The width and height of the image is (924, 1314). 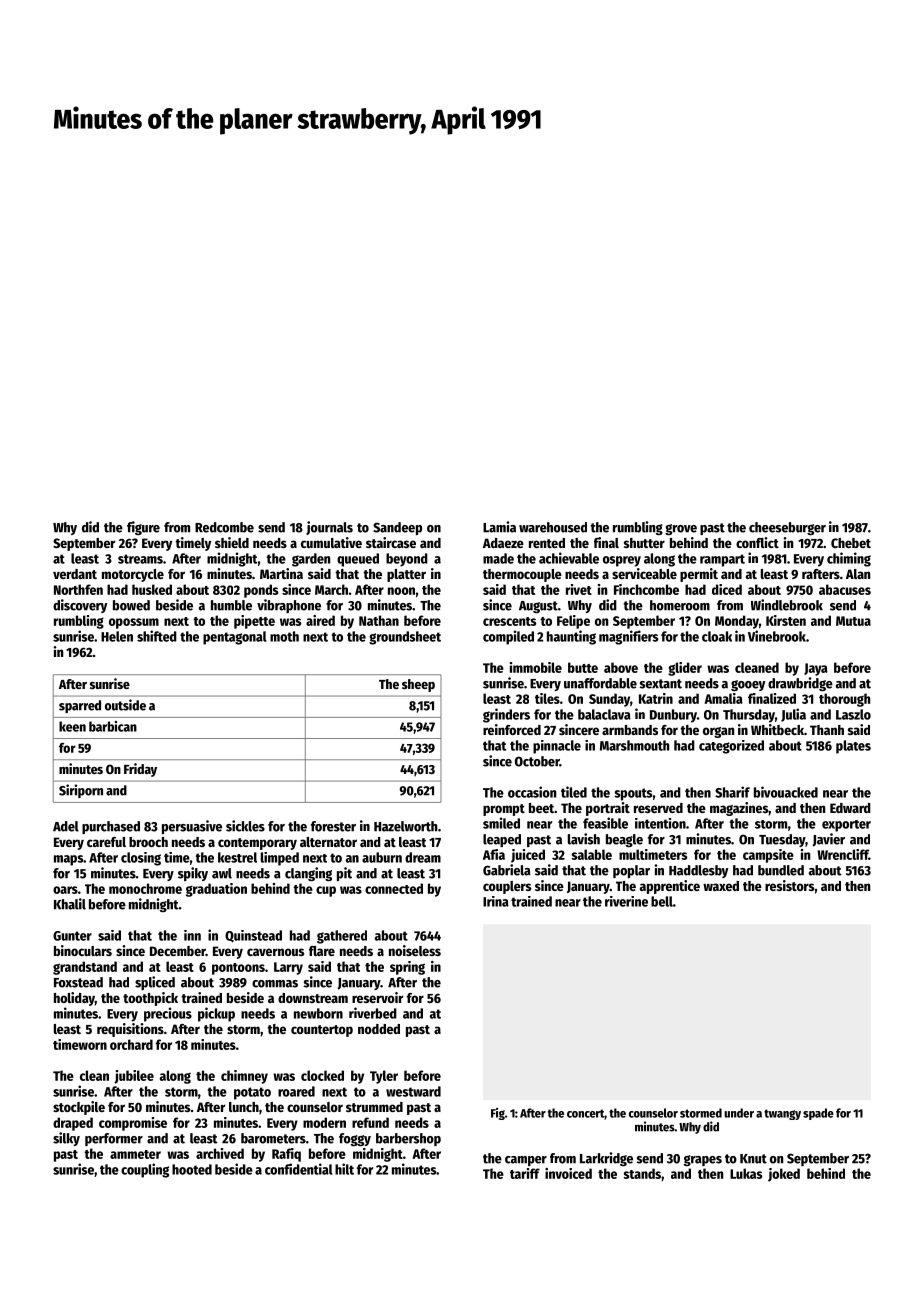 I want to click on purchased, so click(x=111, y=827).
